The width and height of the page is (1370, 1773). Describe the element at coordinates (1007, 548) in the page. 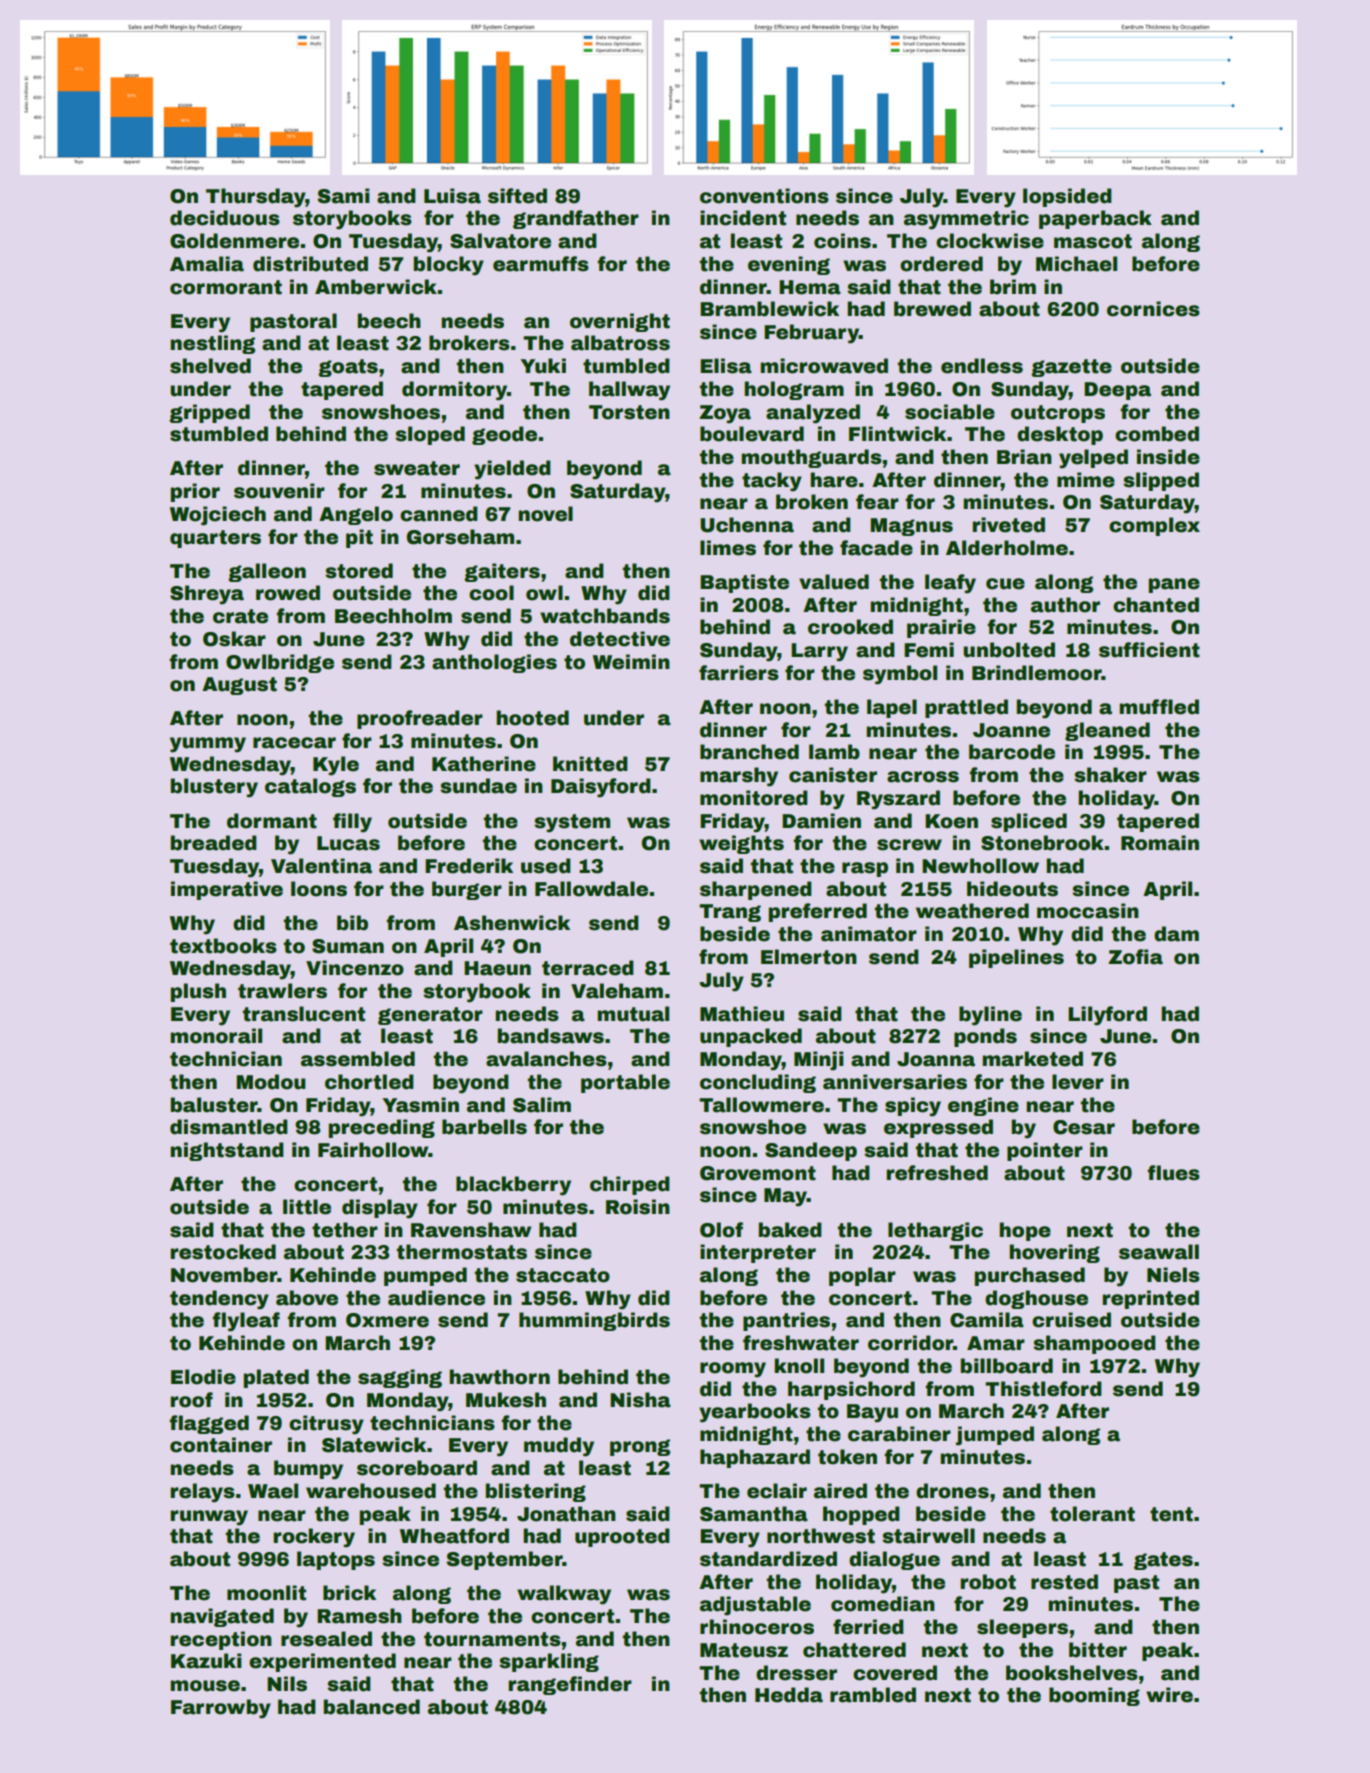

I see `Alderholme` at that location.
